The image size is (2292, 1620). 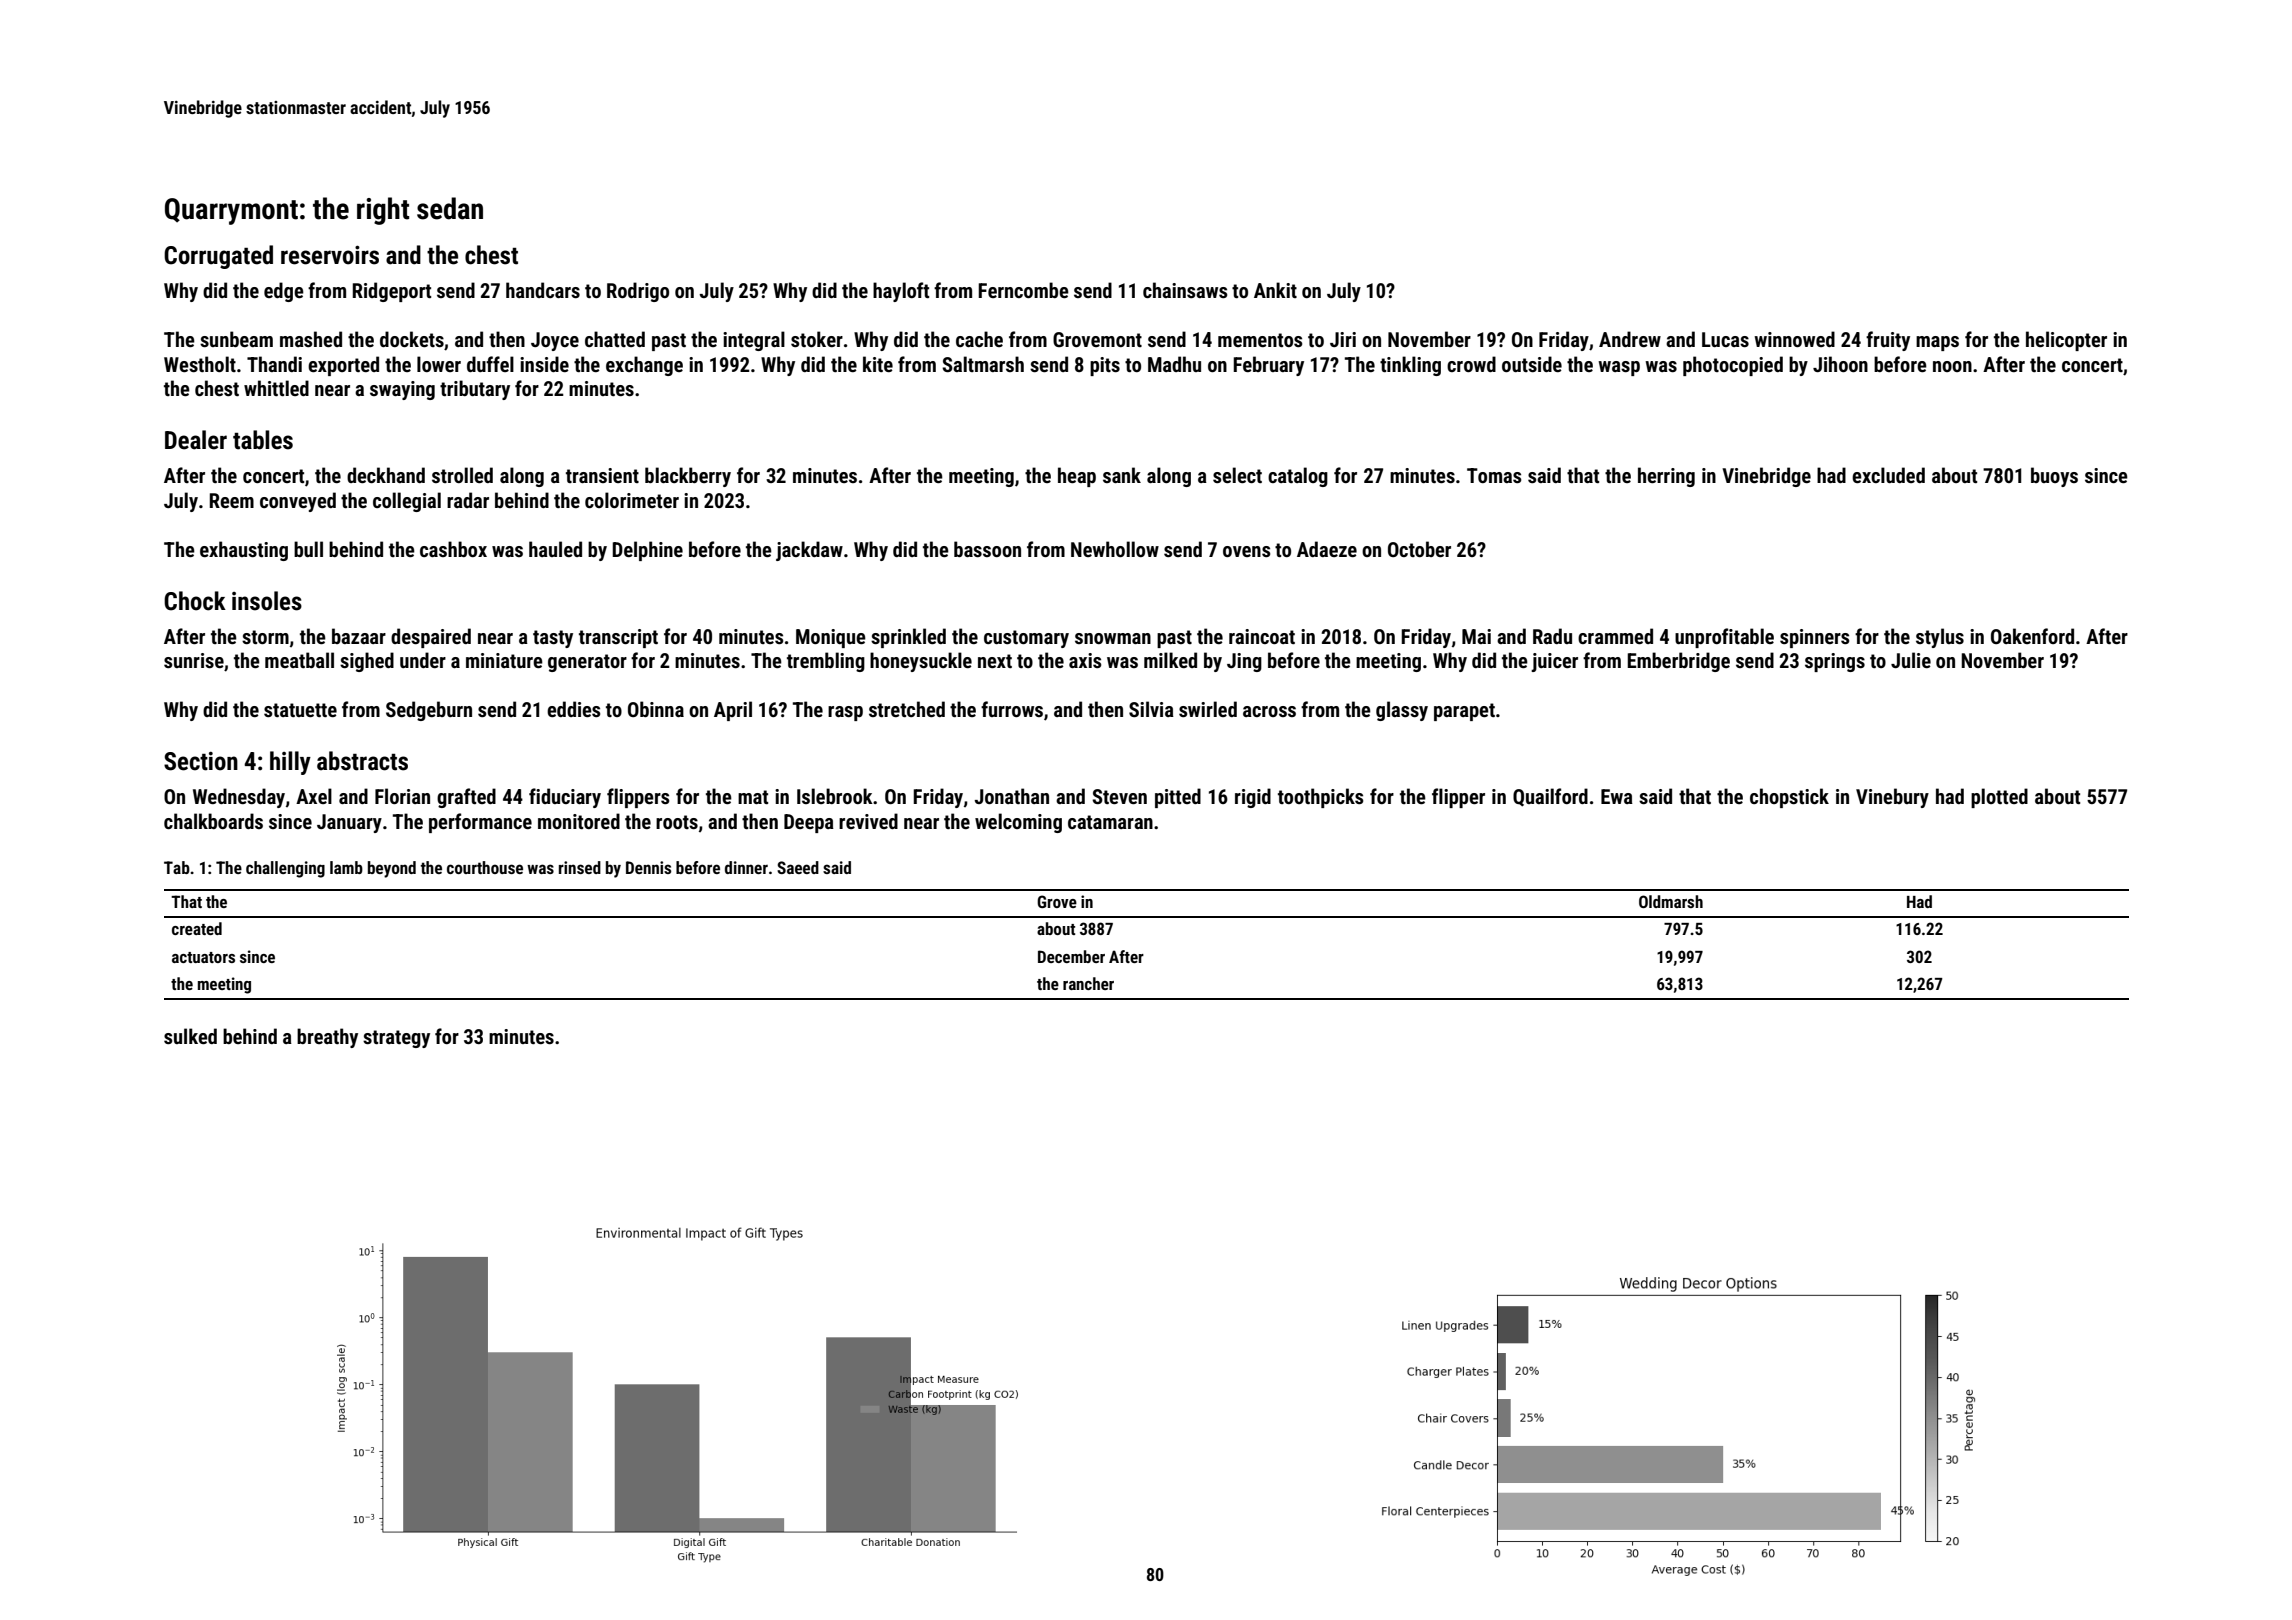 I want to click on tinkling, so click(x=1410, y=366).
